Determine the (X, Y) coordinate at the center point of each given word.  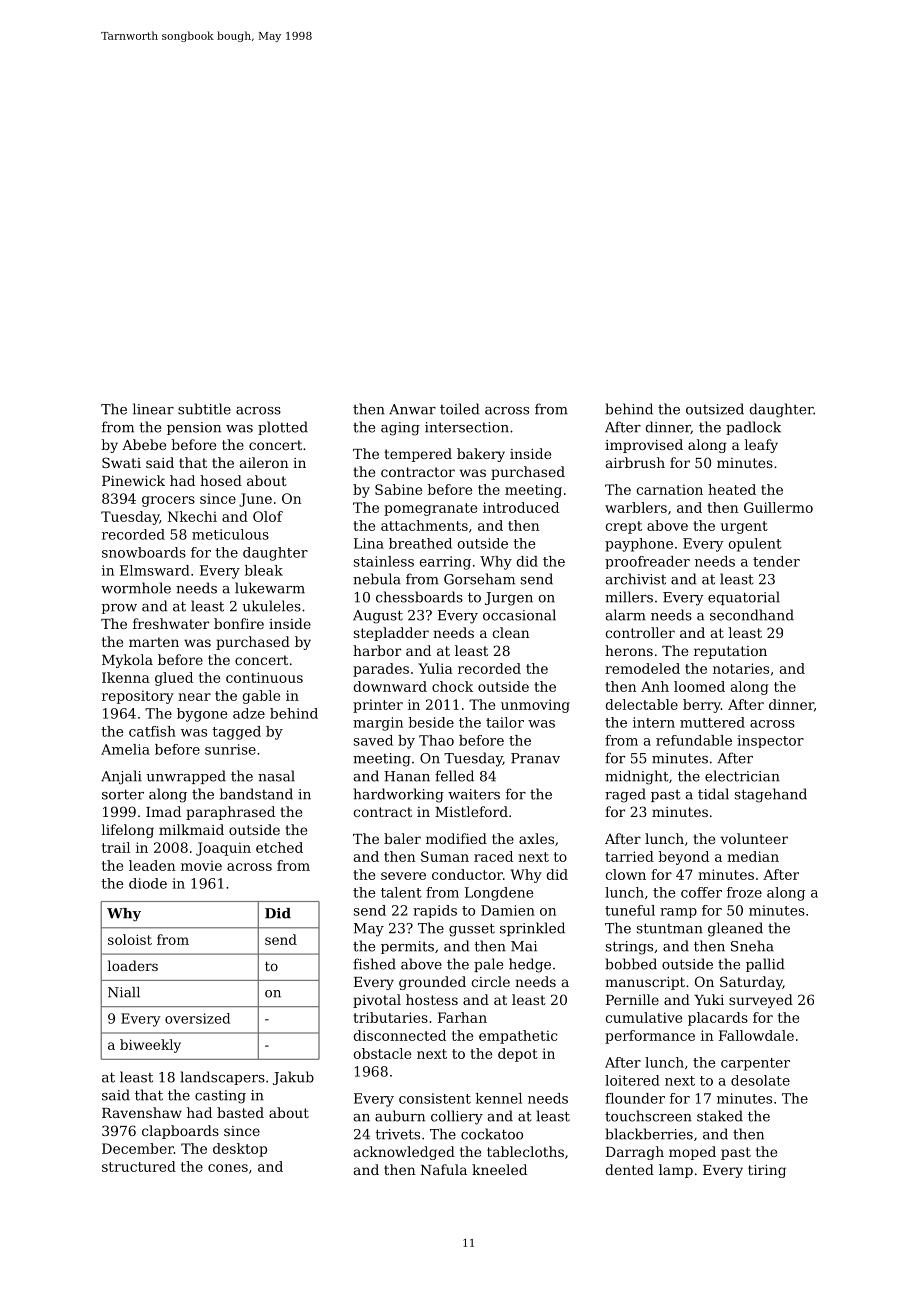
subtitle (204, 409)
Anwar (412, 409)
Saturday (751, 983)
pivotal (377, 1001)
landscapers (222, 1078)
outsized (715, 409)
